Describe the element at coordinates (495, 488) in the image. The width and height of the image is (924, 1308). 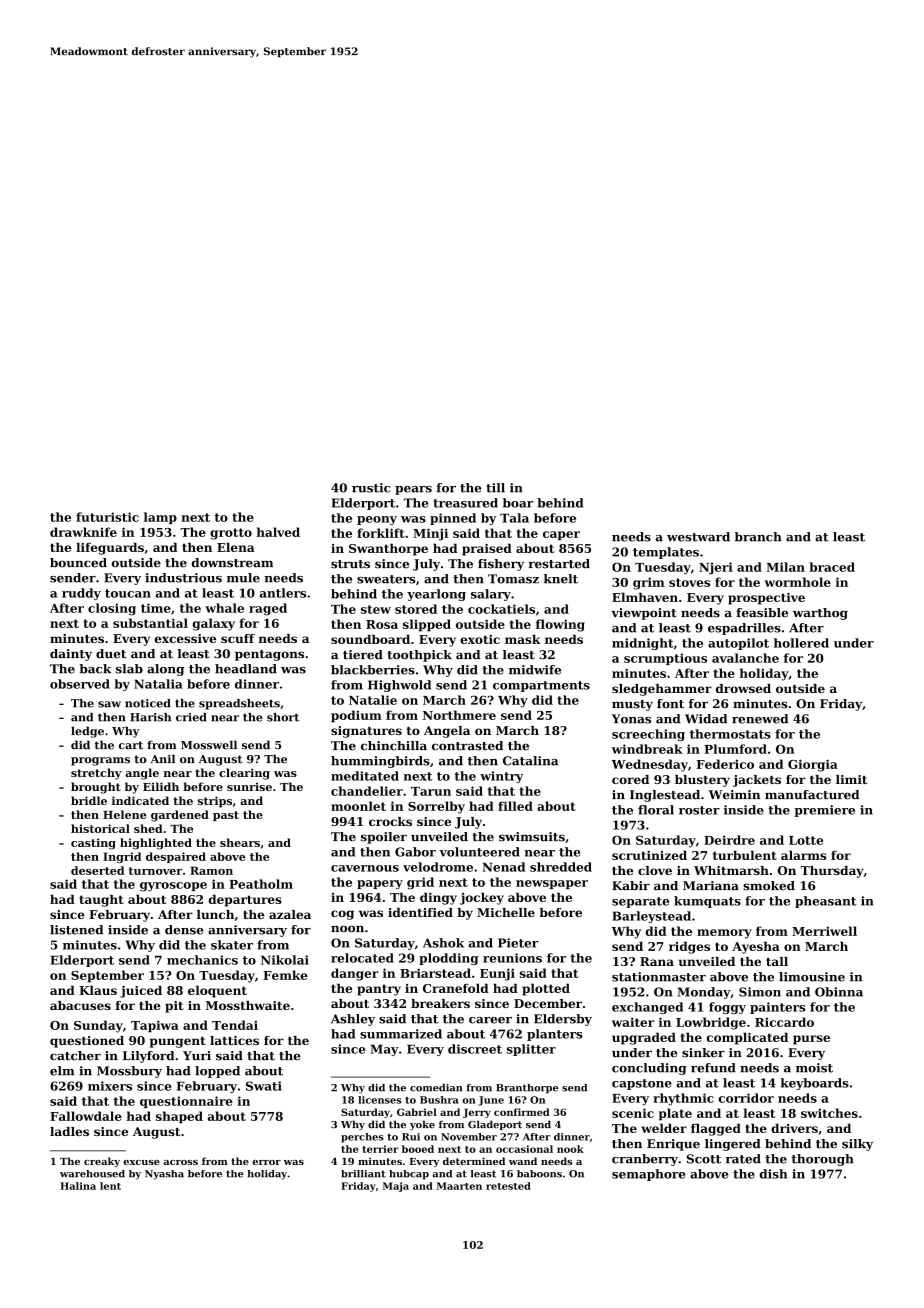
I see `till` at that location.
